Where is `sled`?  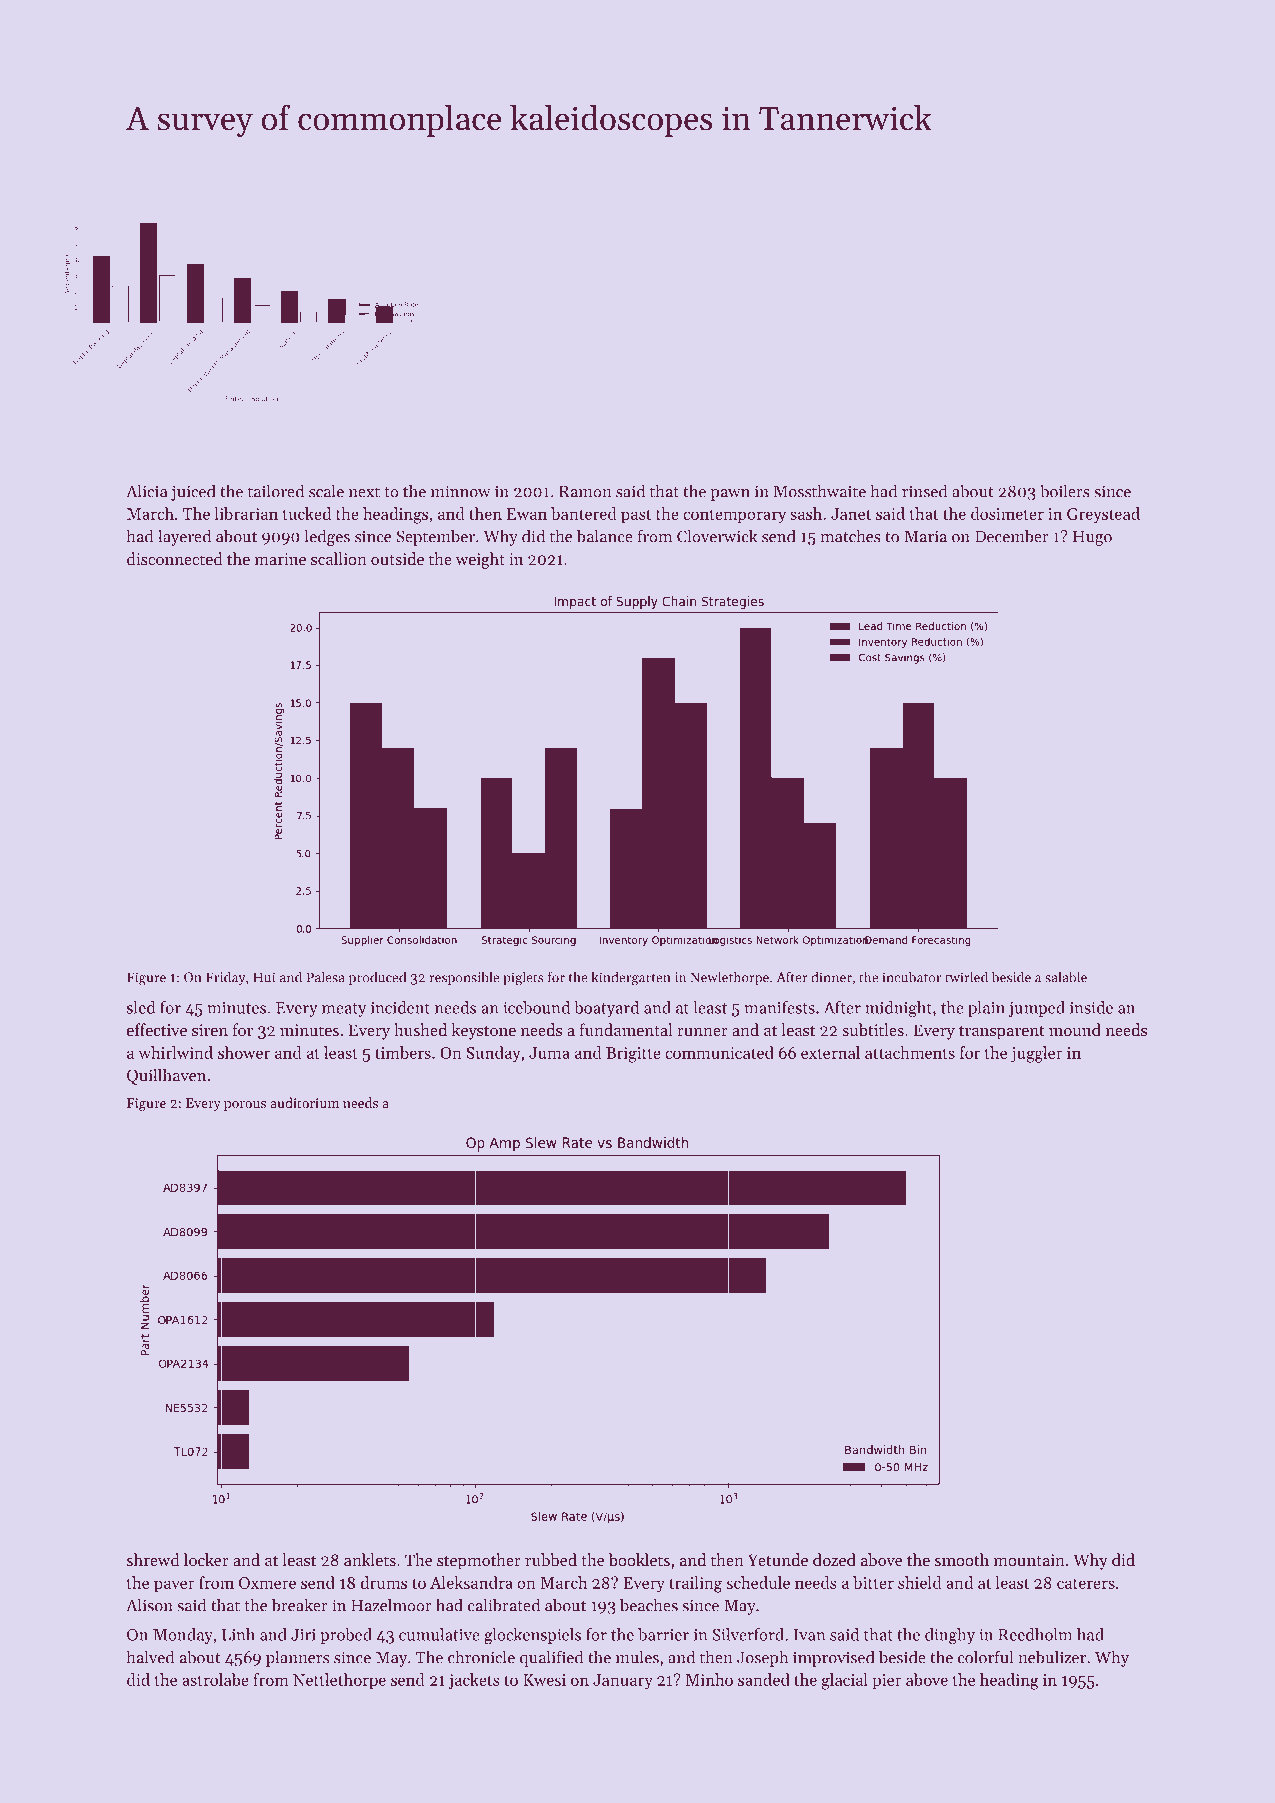 sled is located at coordinates (141, 1007).
